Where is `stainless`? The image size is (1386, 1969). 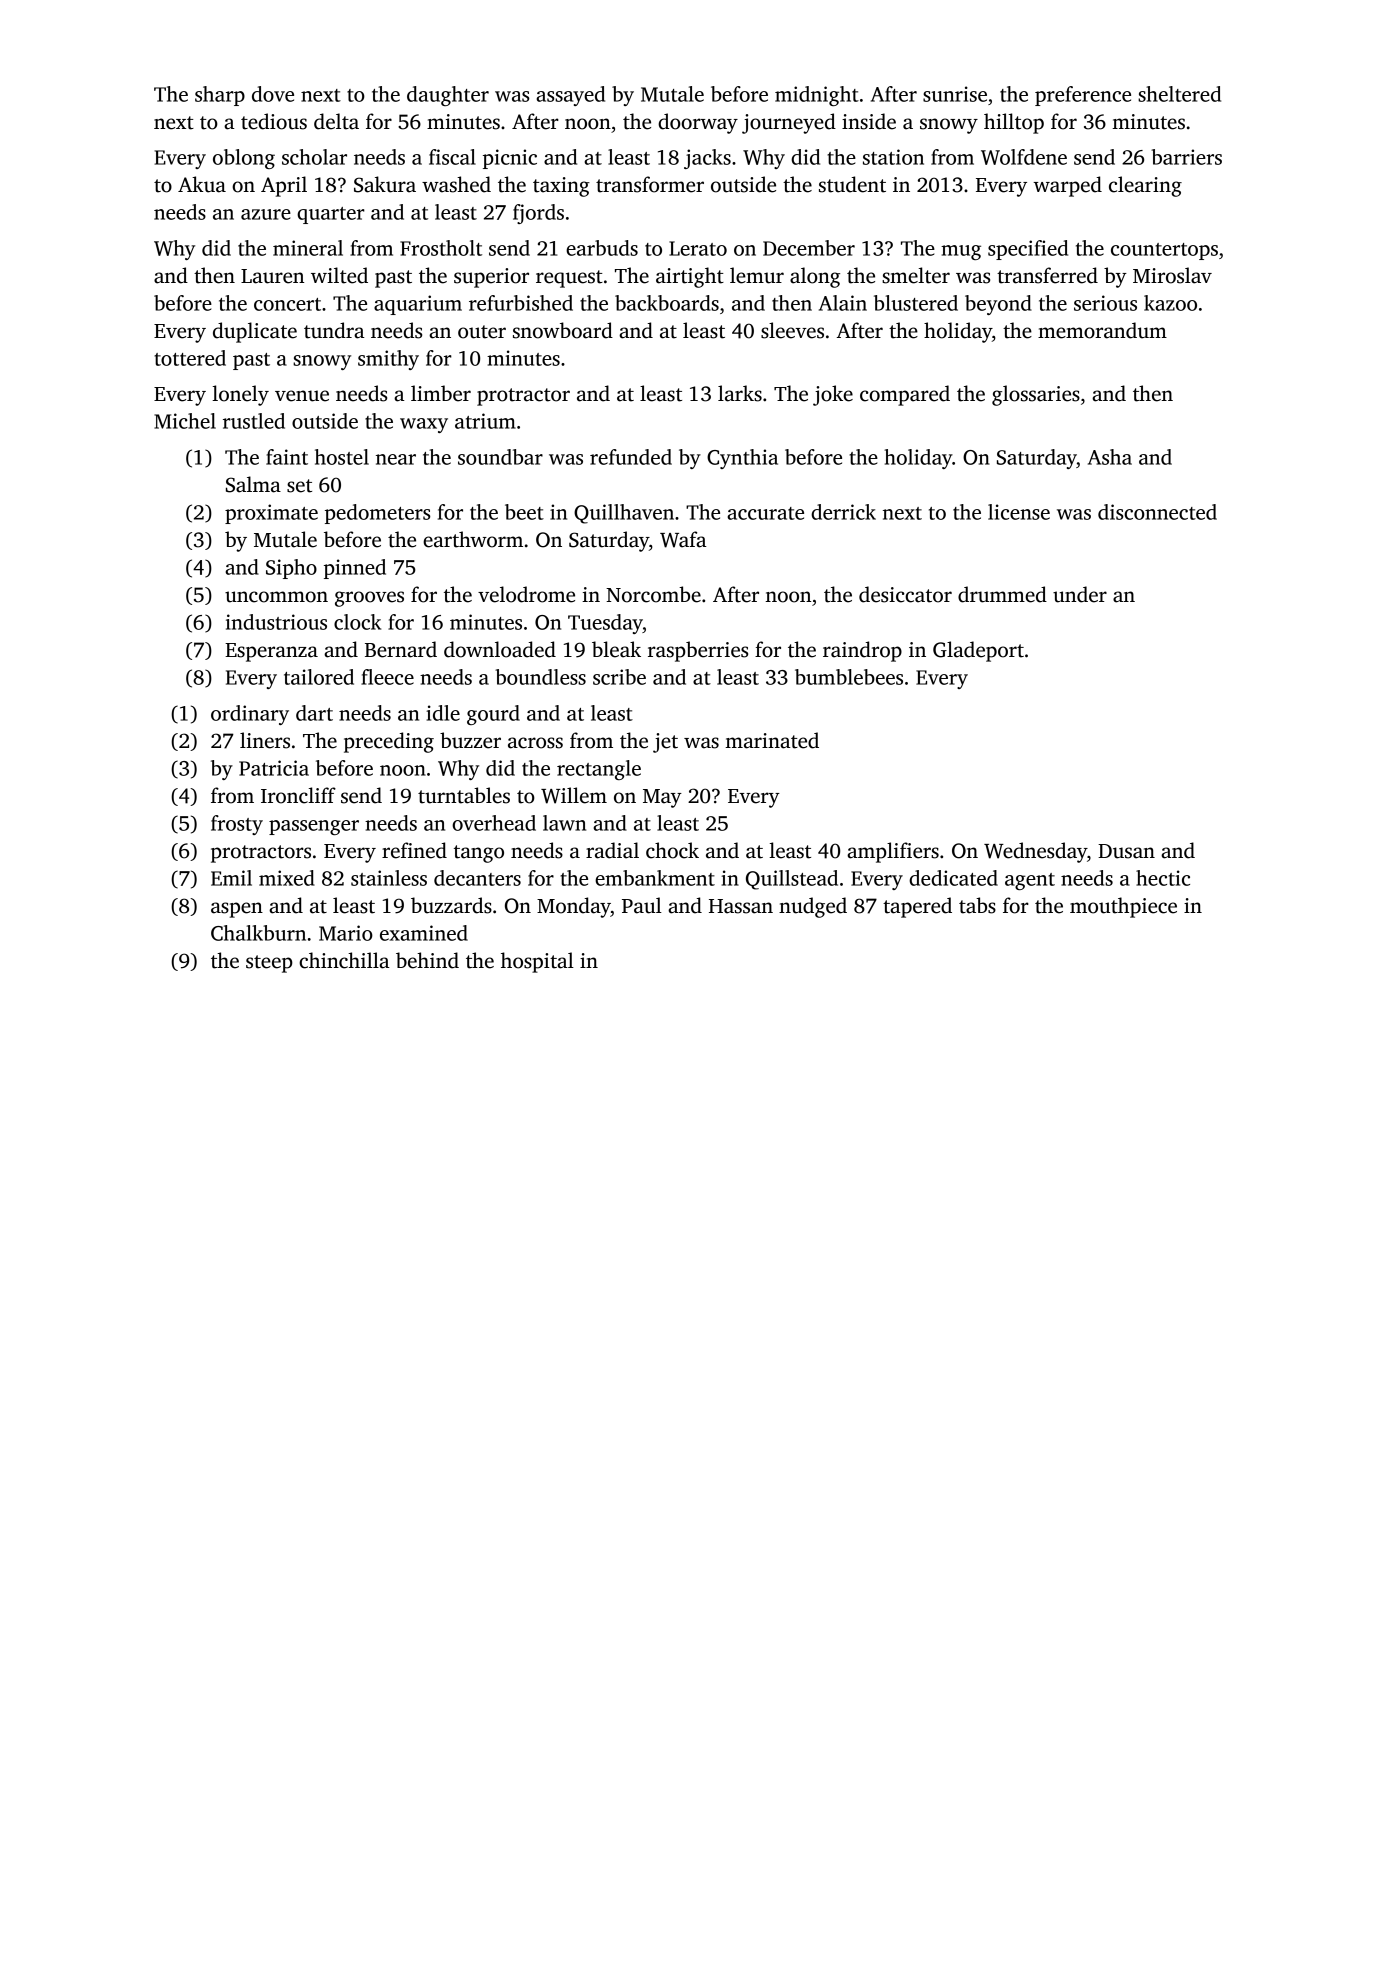
stainless is located at coordinates (389, 878).
